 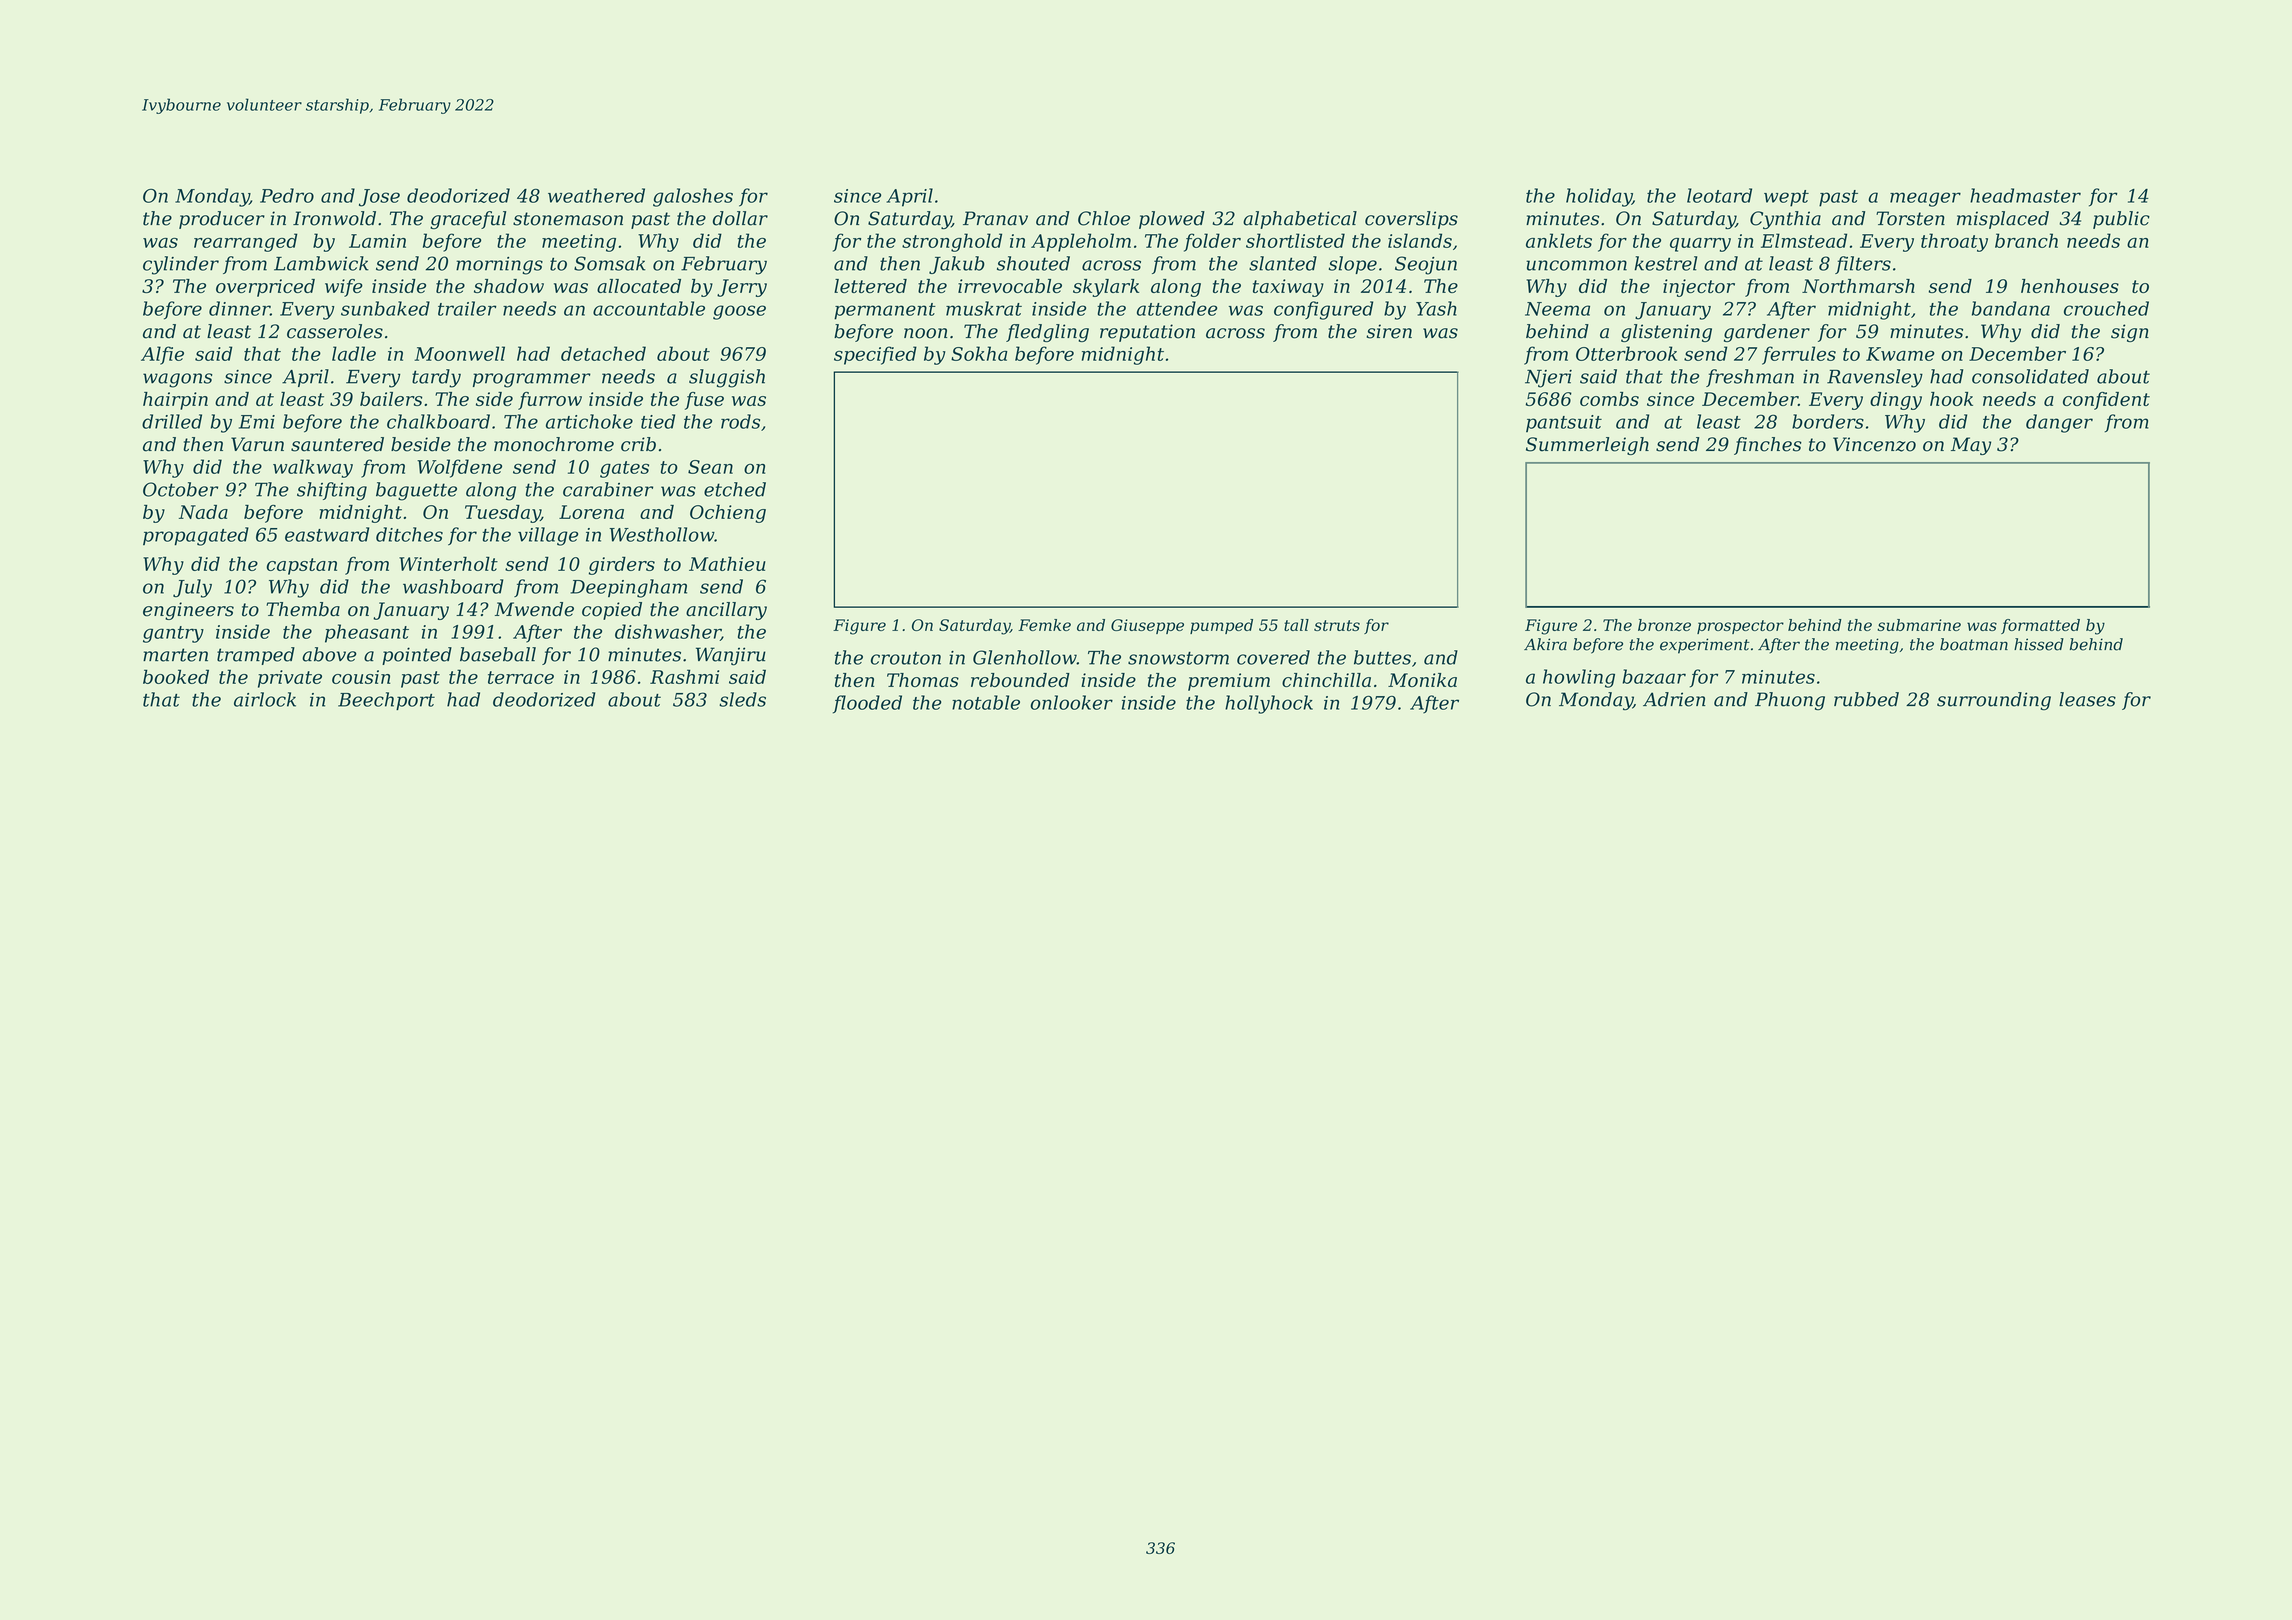 I want to click on galoshes, so click(x=693, y=197).
